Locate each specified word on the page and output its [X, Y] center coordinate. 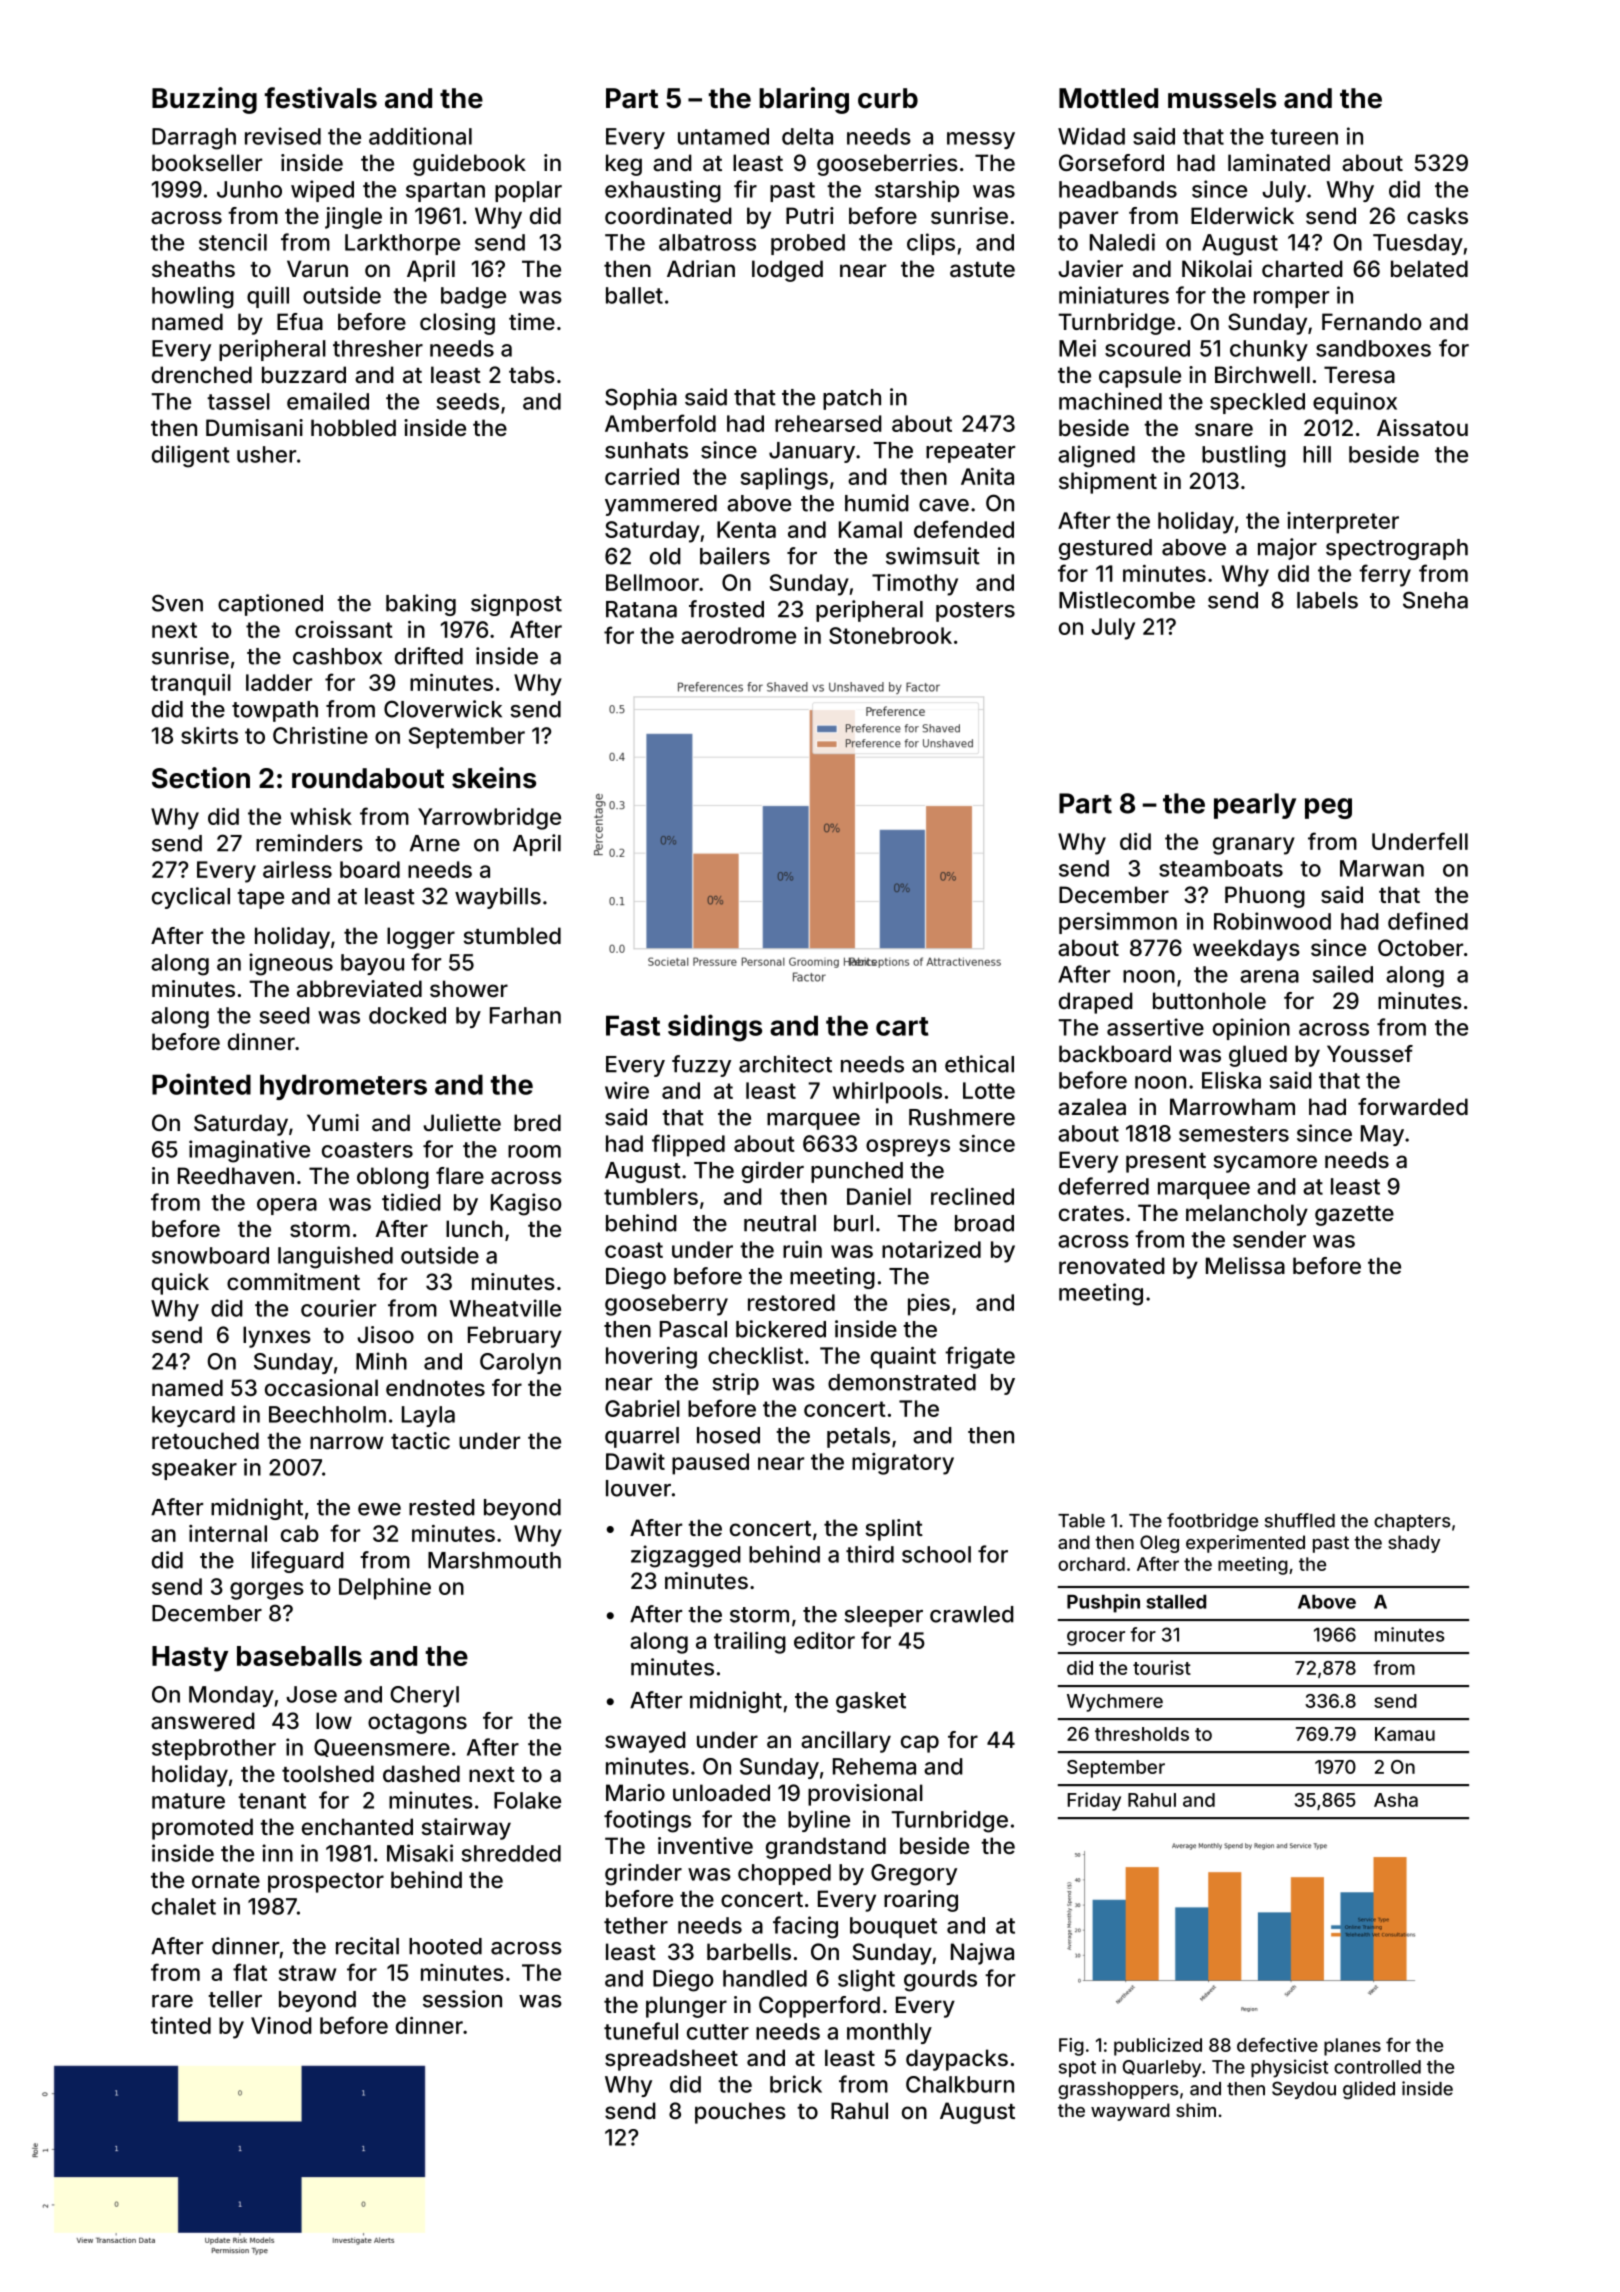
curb [888, 98]
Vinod [281, 2025]
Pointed [201, 1084]
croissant [344, 629]
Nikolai [1217, 269]
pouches [740, 2113]
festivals [321, 98]
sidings [715, 1028]
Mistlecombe [1127, 600]
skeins [494, 778]
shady [1414, 1544]
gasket [871, 1702]
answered [203, 1721]
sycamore [1265, 1164]
